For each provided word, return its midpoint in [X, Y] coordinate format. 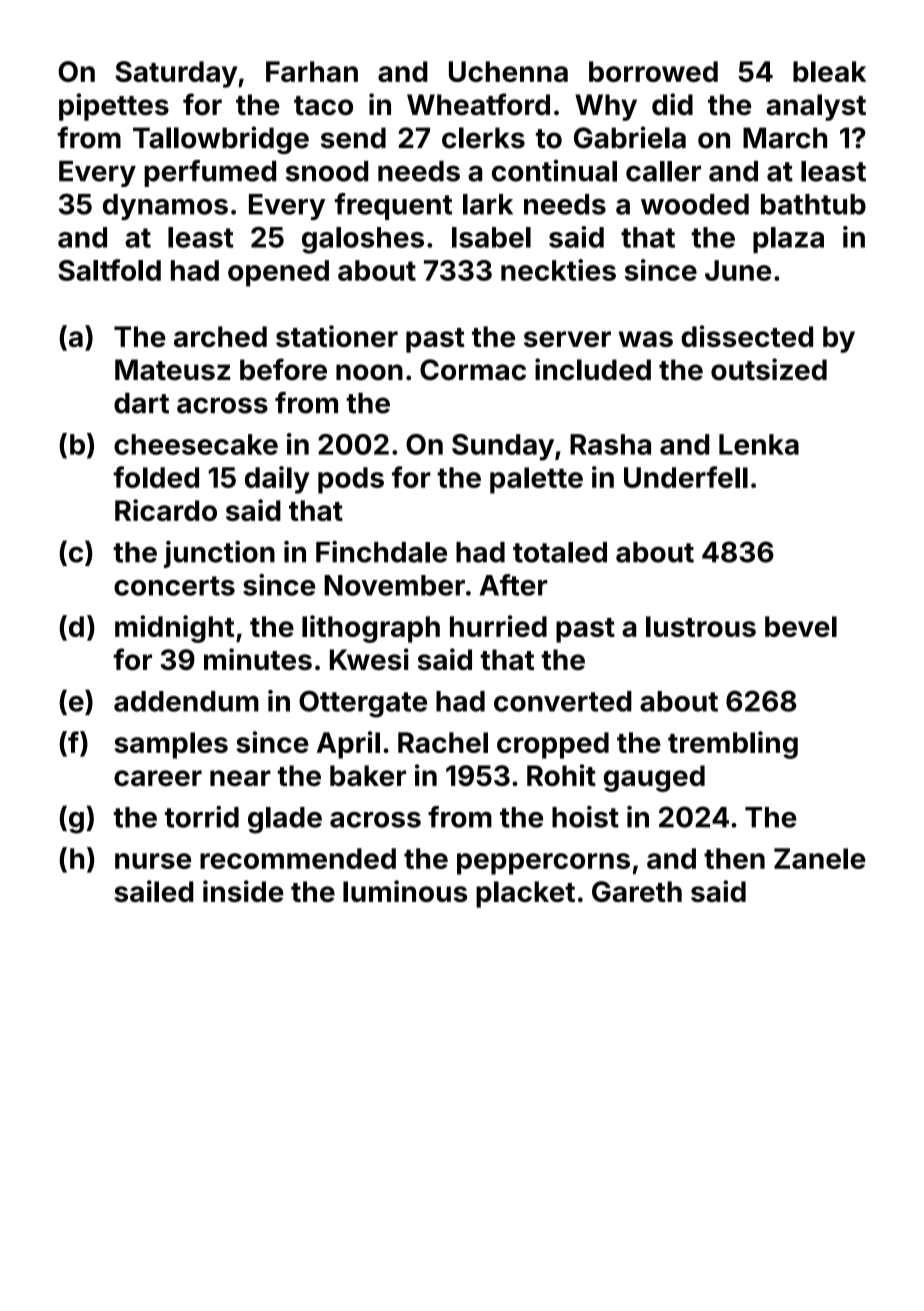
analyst [816, 107]
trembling [733, 745]
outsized [769, 369]
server [567, 339]
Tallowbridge [221, 140]
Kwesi [369, 659]
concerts [174, 586]
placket [525, 894]
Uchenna [508, 71]
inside [243, 891]
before [283, 369]
